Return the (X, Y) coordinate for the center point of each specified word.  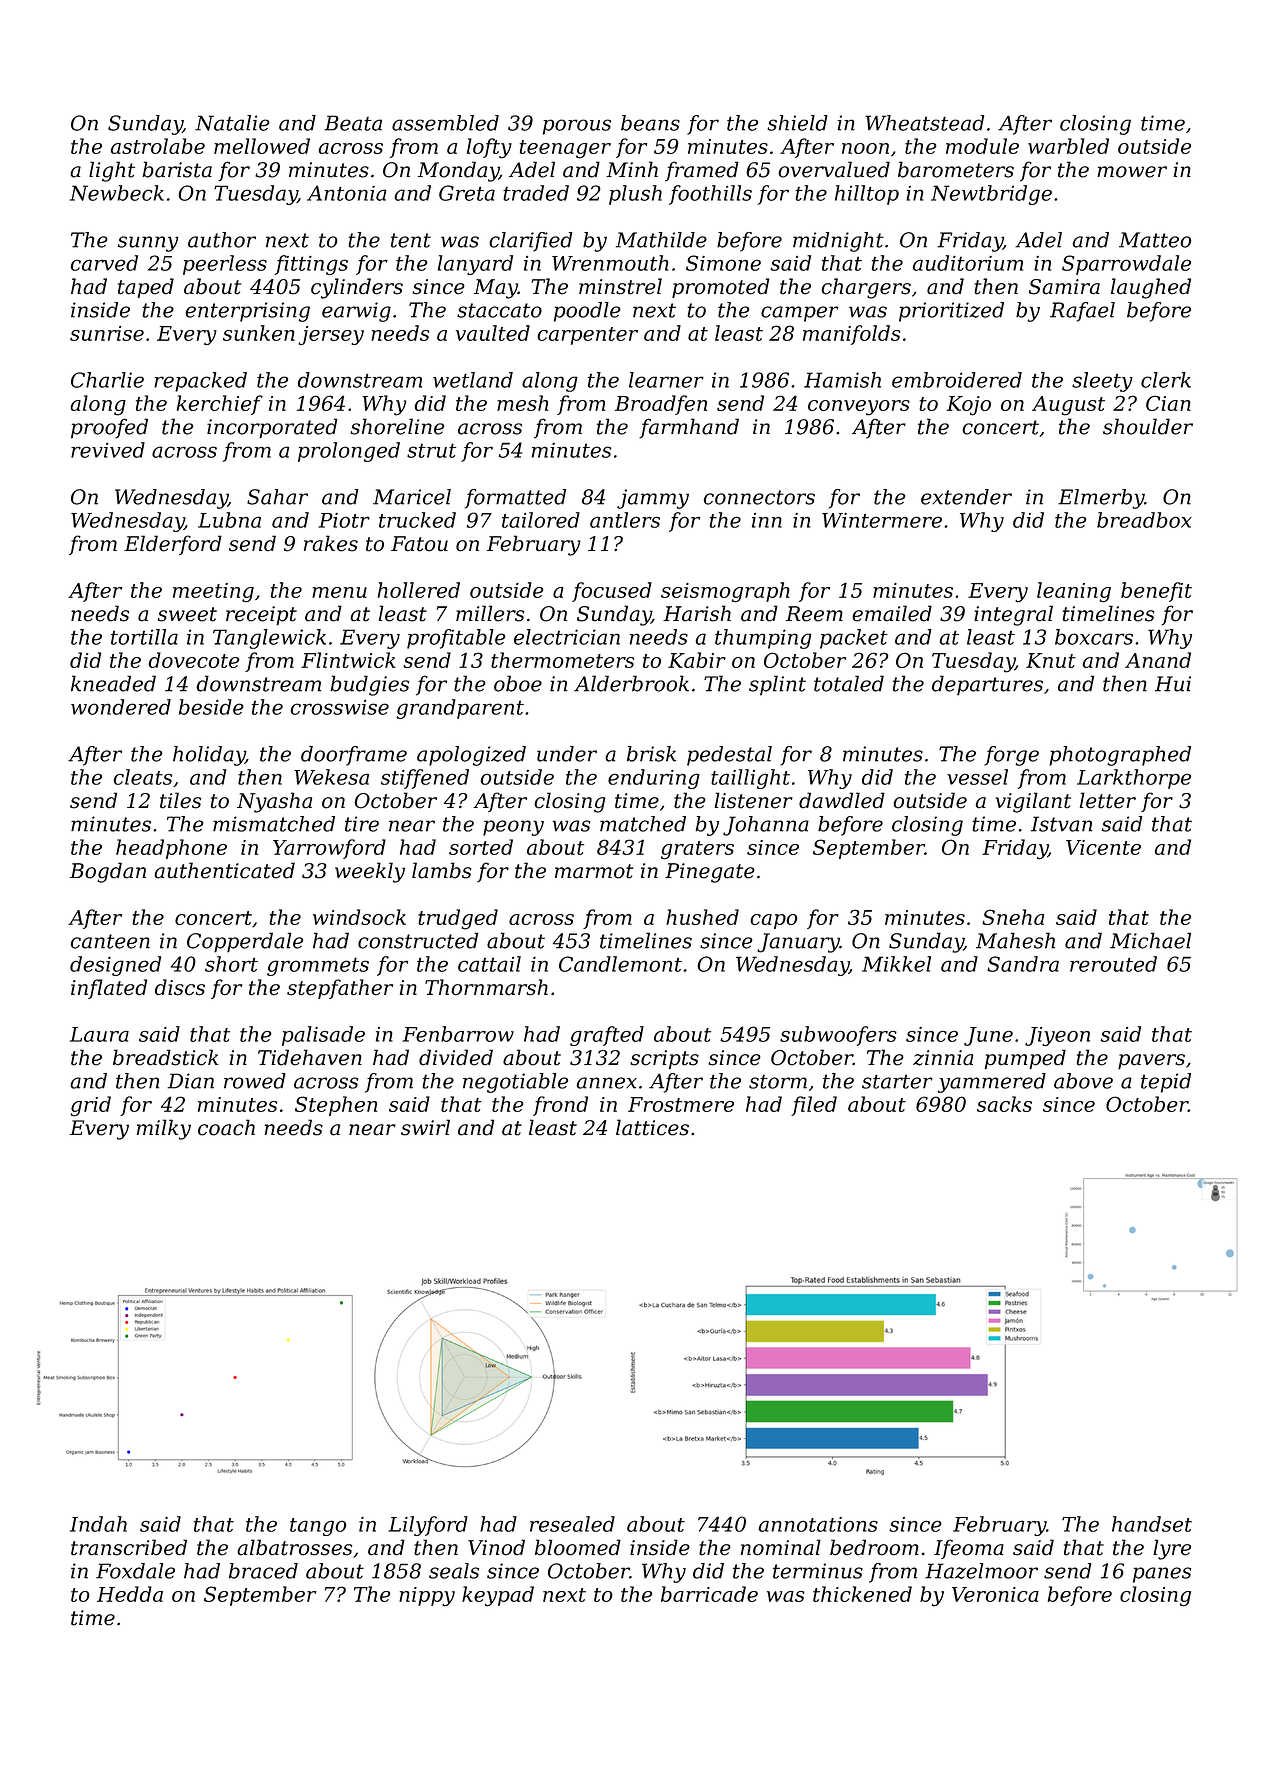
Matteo (1155, 240)
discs (180, 987)
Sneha (1013, 917)
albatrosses (294, 1547)
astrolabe (158, 146)
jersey (331, 335)
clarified (530, 242)
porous (577, 127)
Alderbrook (631, 683)
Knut (1051, 660)
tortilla (144, 637)
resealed (572, 1524)
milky (164, 1129)
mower (1132, 172)
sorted (481, 847)
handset (1152, 1524)
